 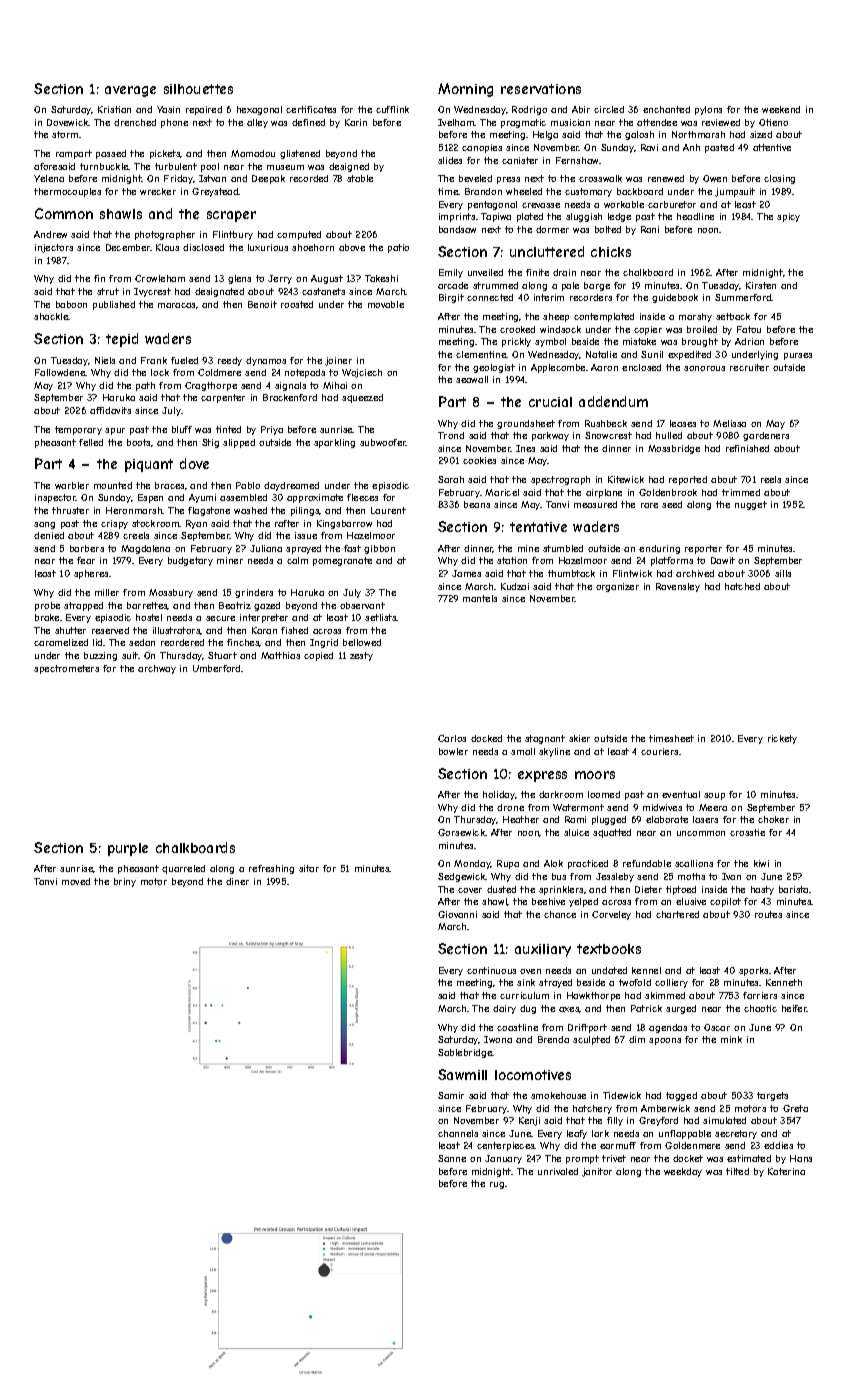 I want to click on zesty, so click(x=361, y=656).
